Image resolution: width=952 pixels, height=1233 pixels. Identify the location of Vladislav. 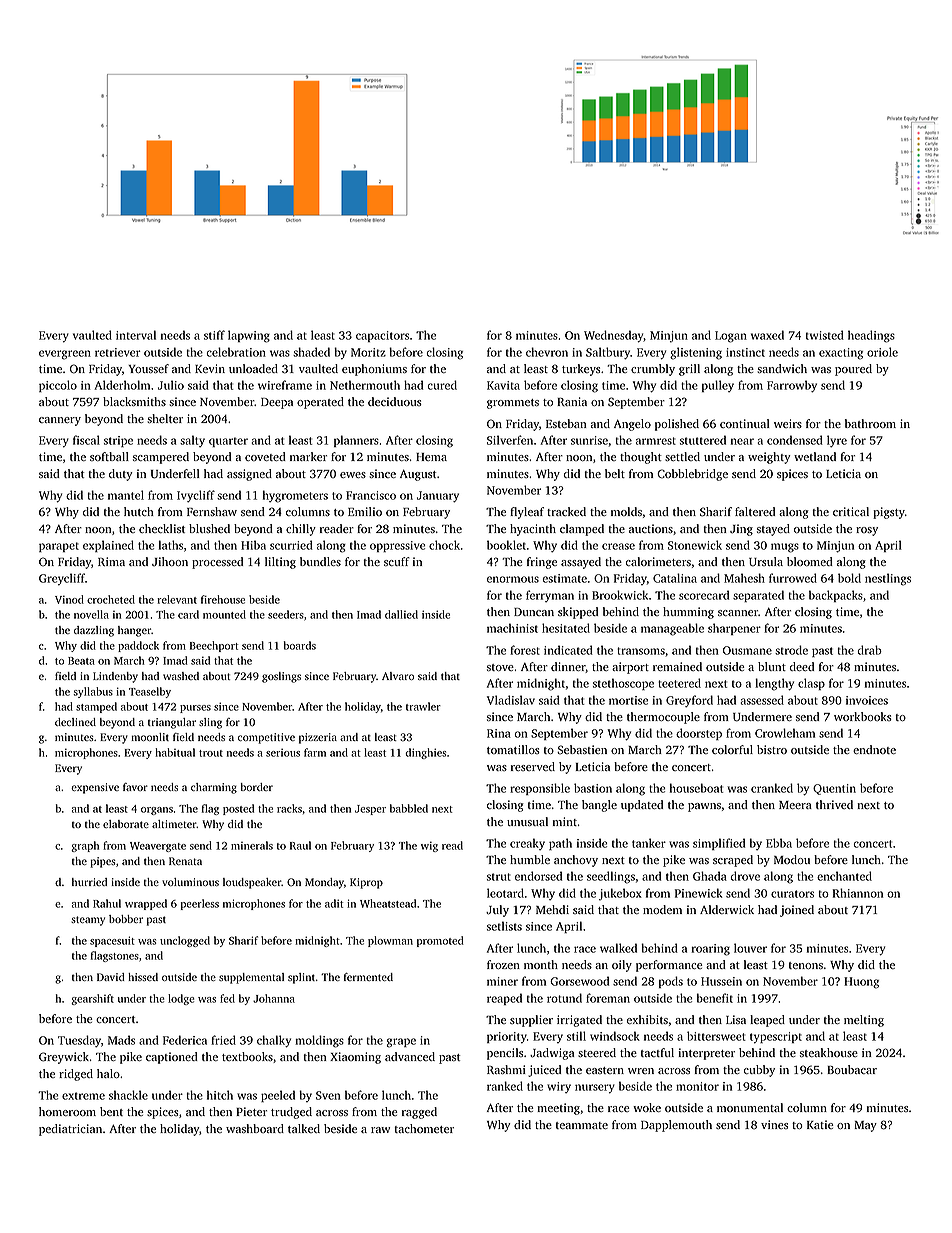
(511, 700).
